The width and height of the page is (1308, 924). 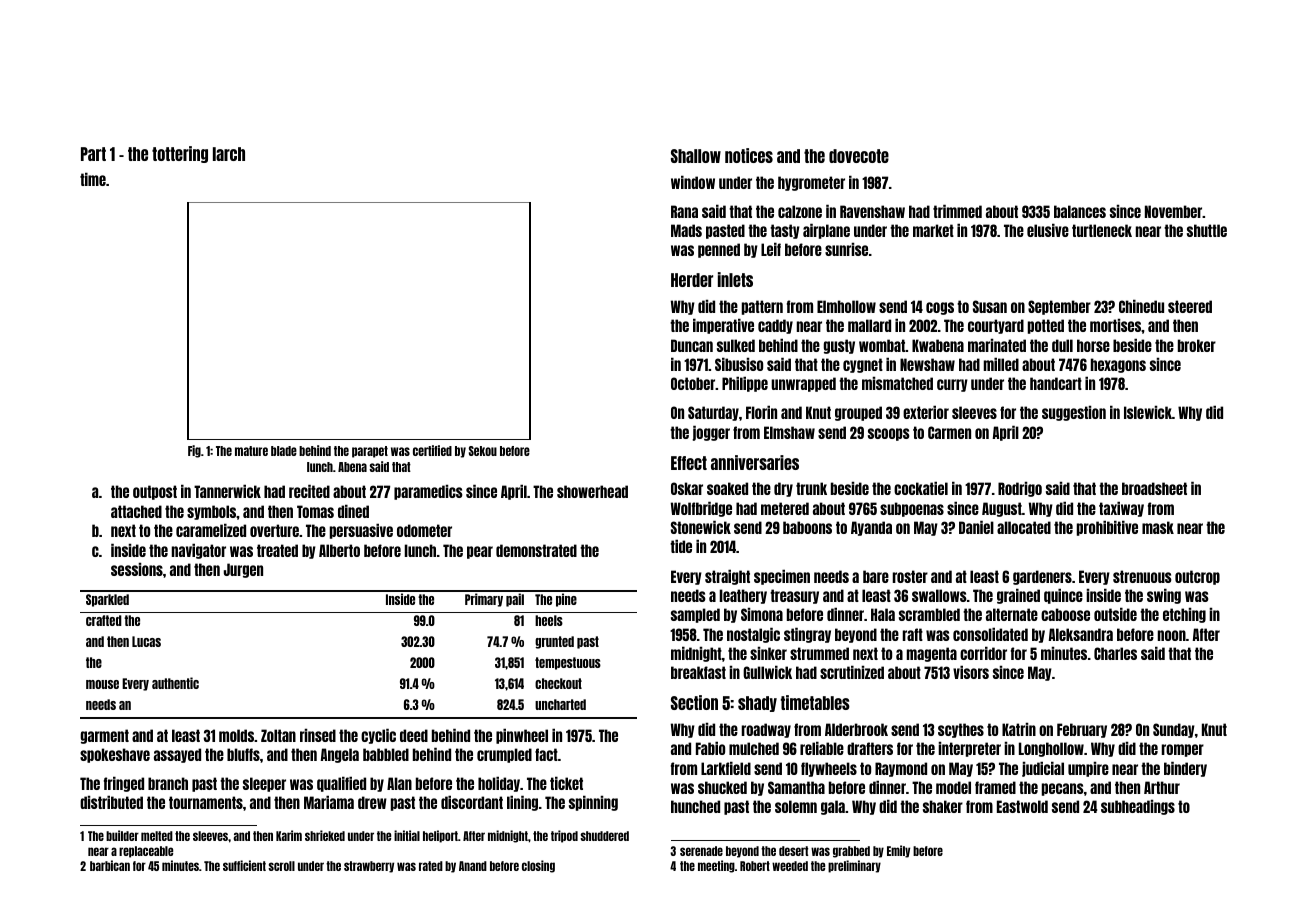 I want to click on broker, so click(x=1197, y=345).
